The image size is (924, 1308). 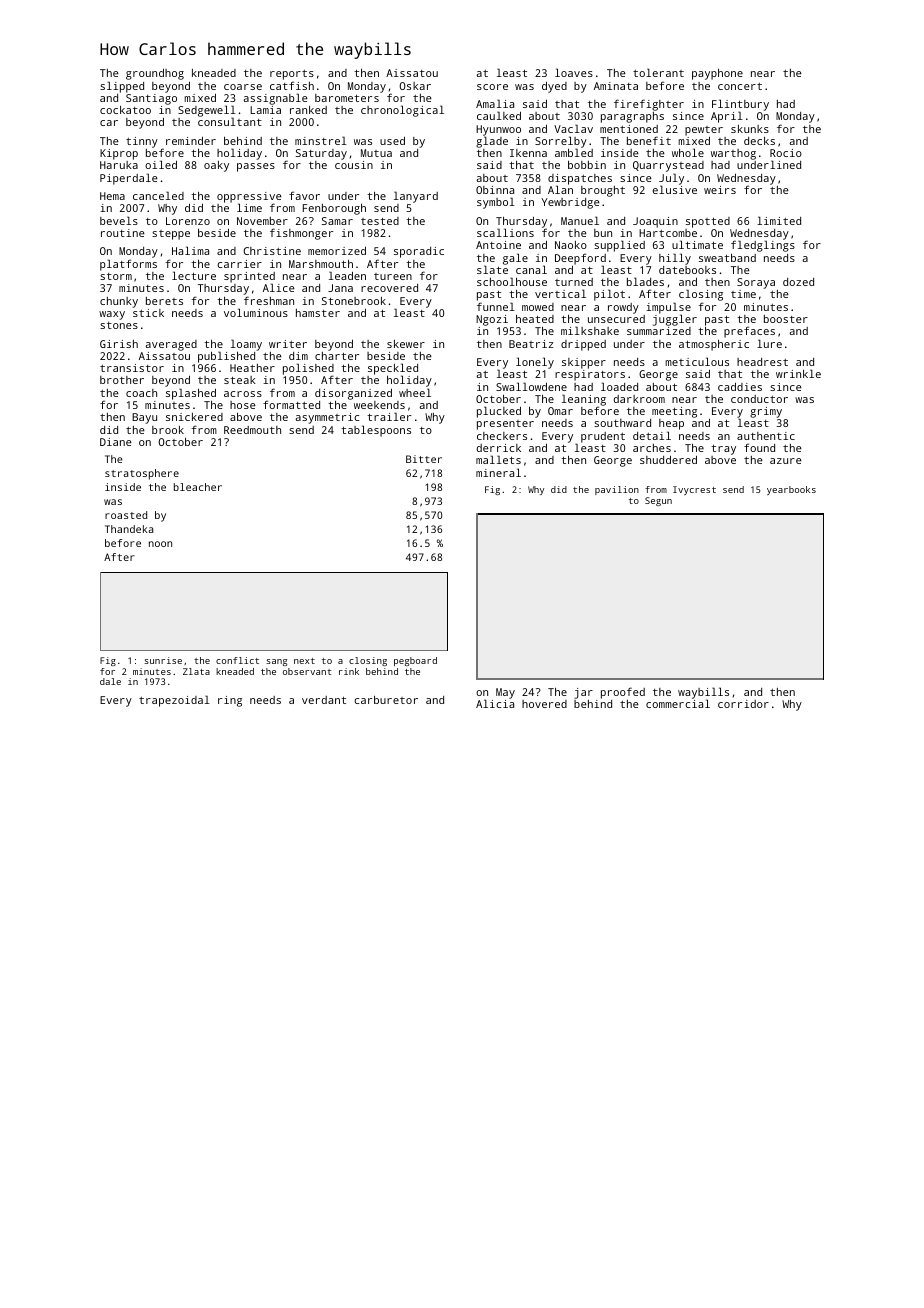 What do you see at coordinates (155, 74) in the screenshot?
I see `groundhog` at bounding box center [155, 74].
